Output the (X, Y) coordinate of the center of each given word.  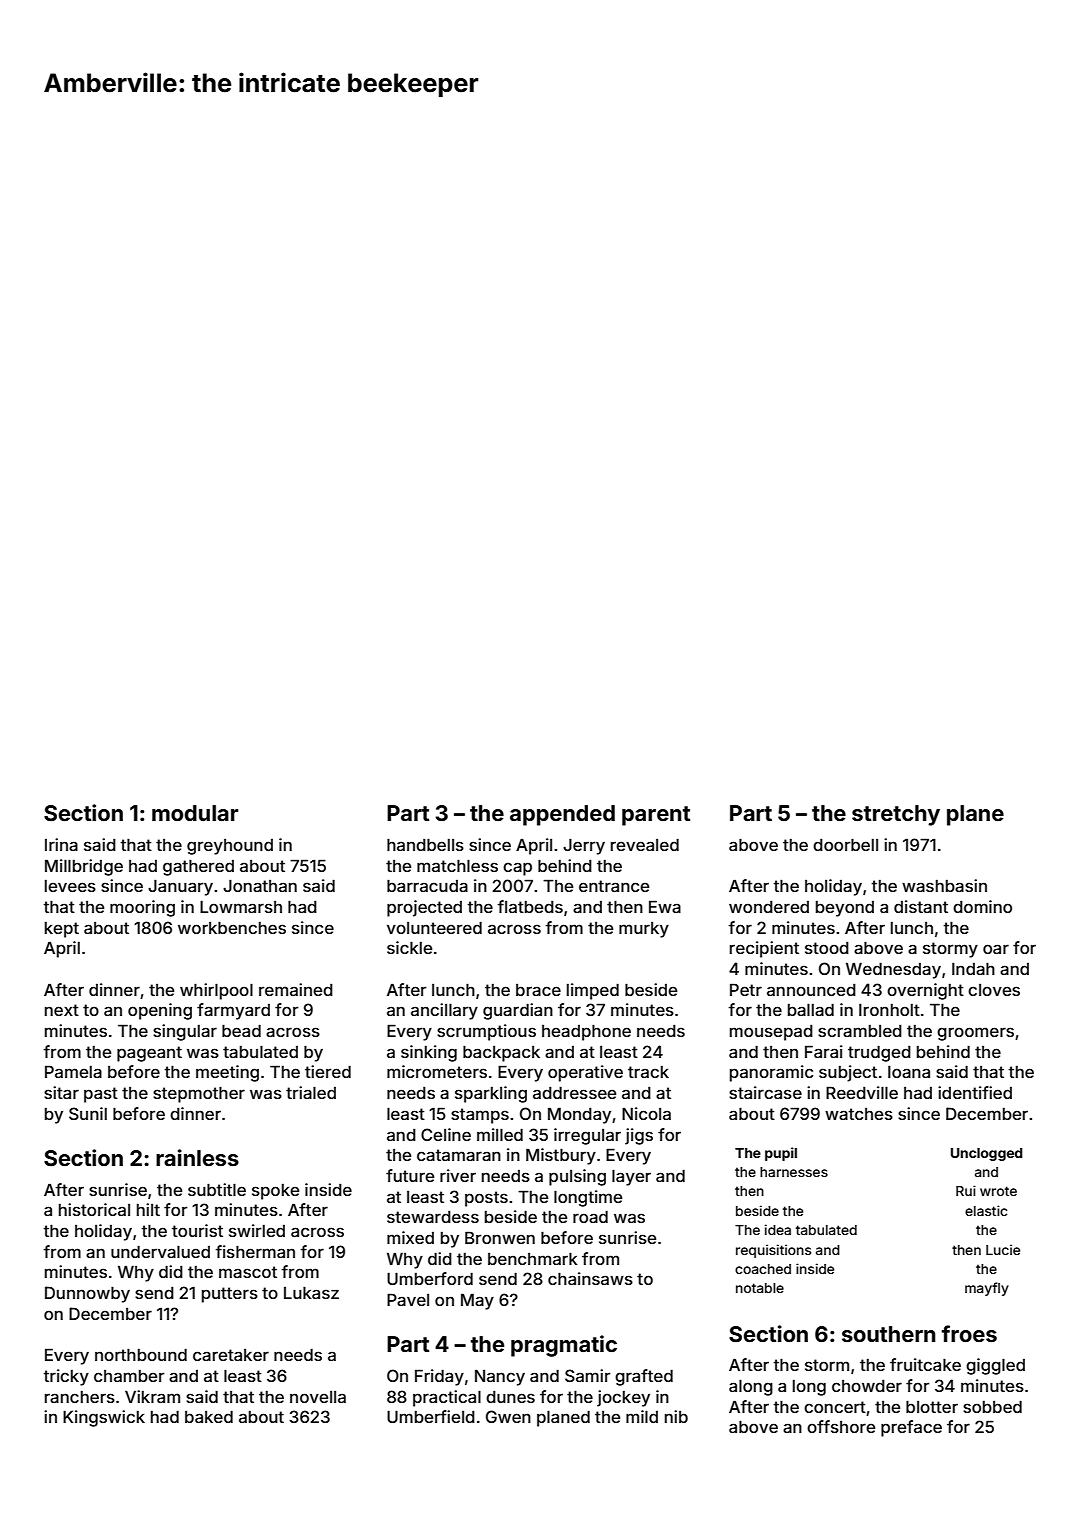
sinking (429, 1053)
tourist (197, 1230)
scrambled (860, 1030)
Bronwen (500, 1237)
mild (642, 1416)
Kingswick (104, 1418)
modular (195, 813)
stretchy (896, 815)
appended (562, 815)
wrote (998, 1191)
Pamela (73, 1071)
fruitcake (925, 1364)
